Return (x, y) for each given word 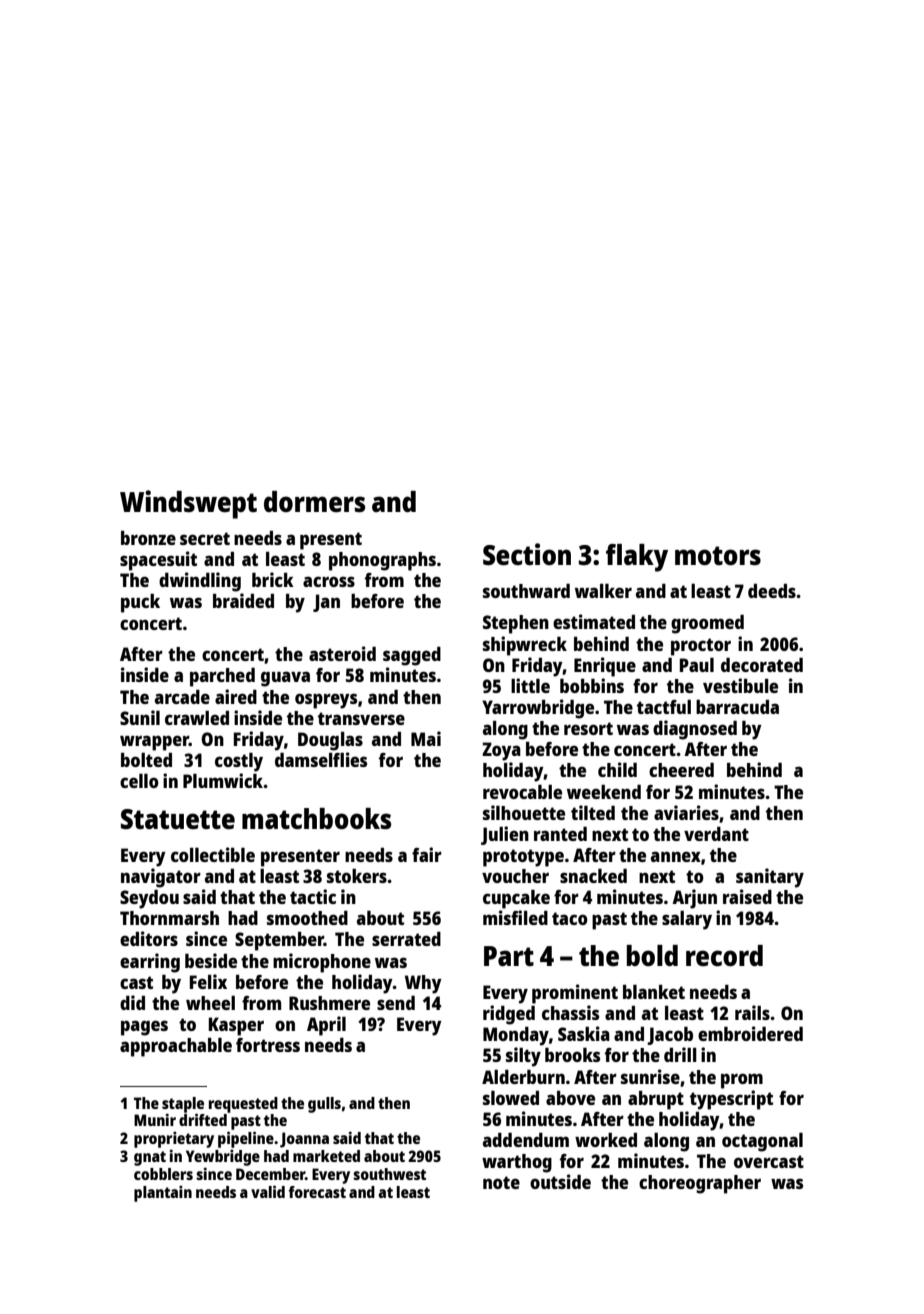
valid (268, 1191)
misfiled (515, 917)
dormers (314, 501)
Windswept (188, 504)
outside (560, 1181)
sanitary (770, 878)
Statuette (178, 819)
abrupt (656, 1100)
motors (718, 555)
